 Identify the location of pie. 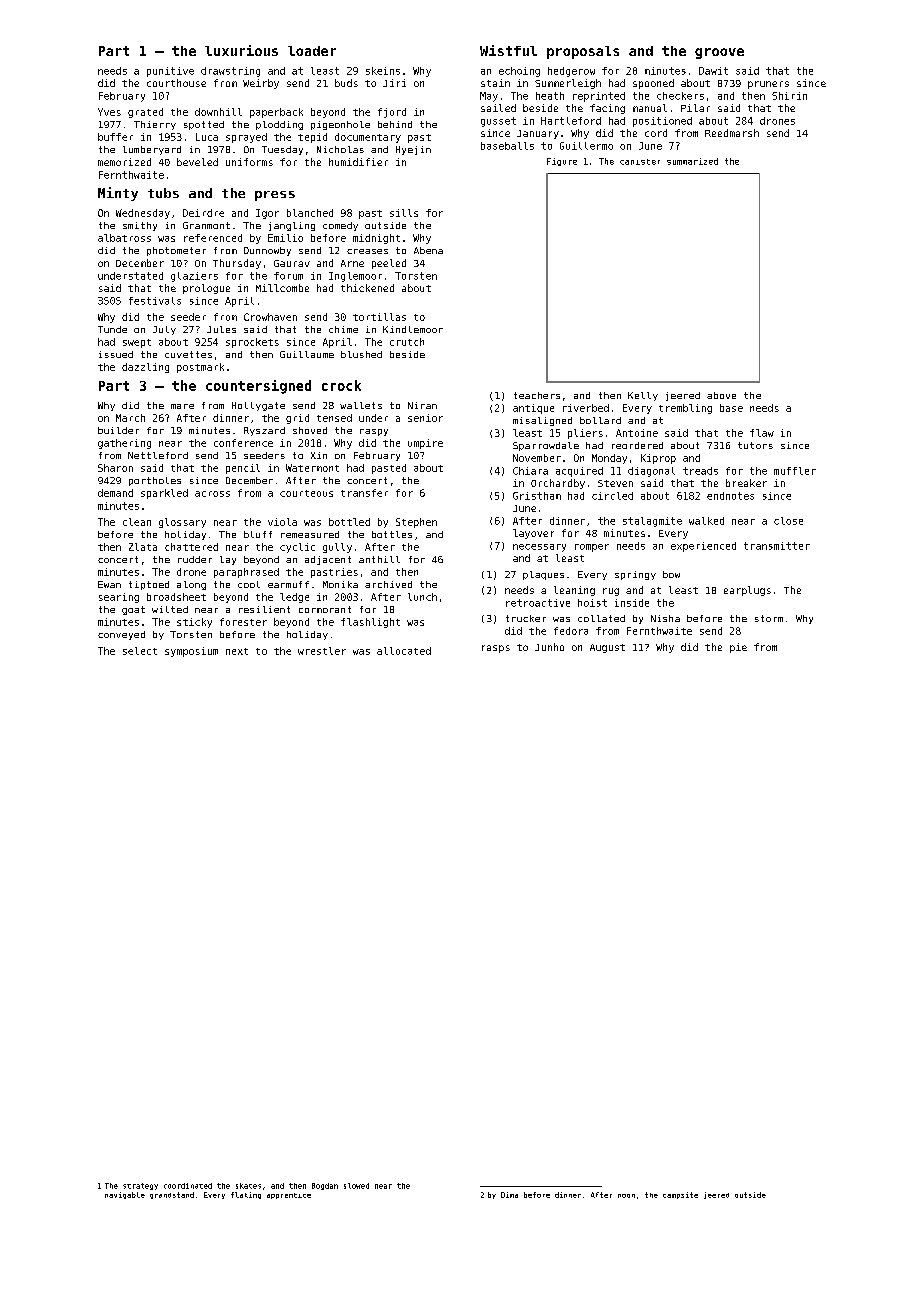
(738, 648).
